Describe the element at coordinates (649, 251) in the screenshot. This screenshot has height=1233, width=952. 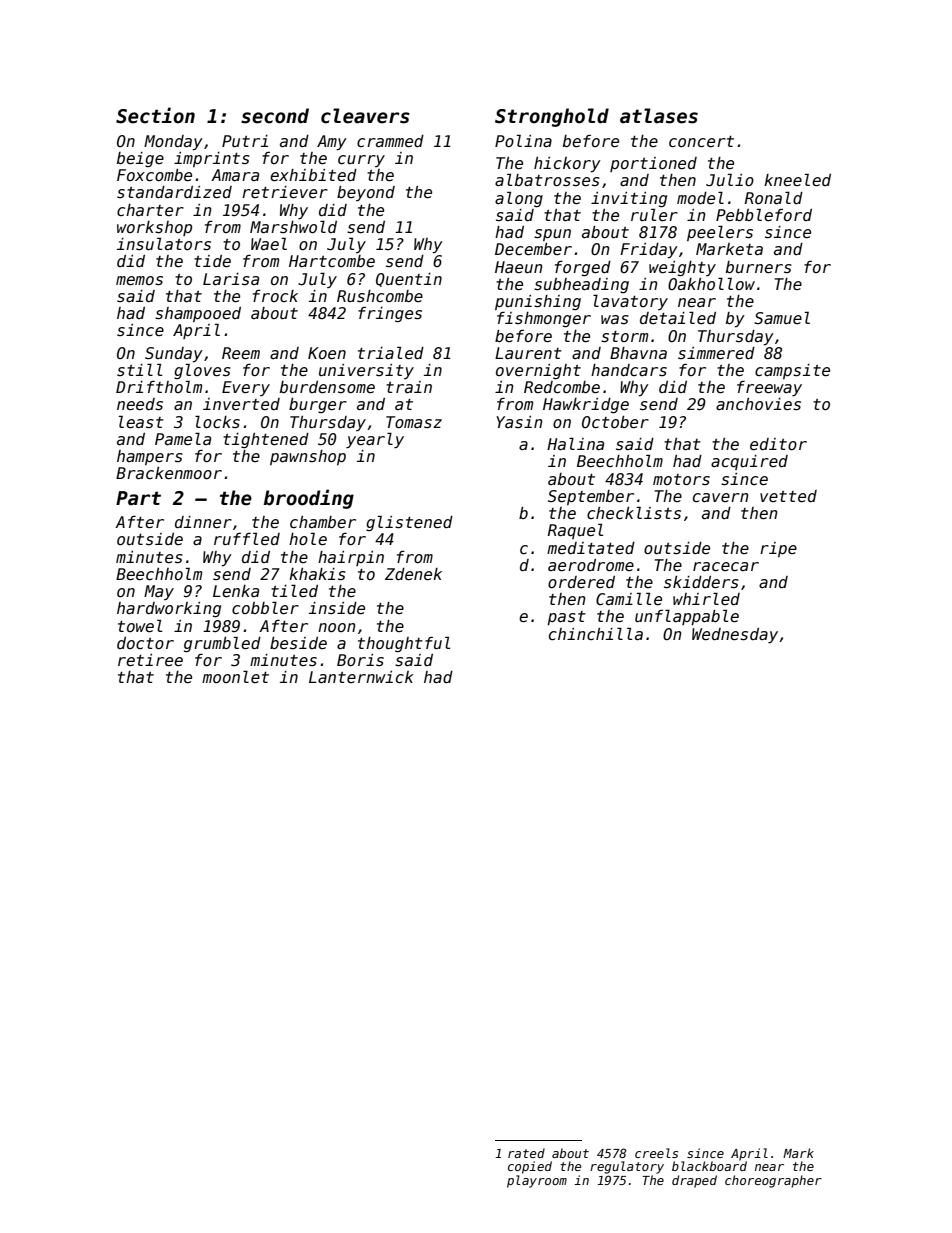
I see `Friday` at that location.
